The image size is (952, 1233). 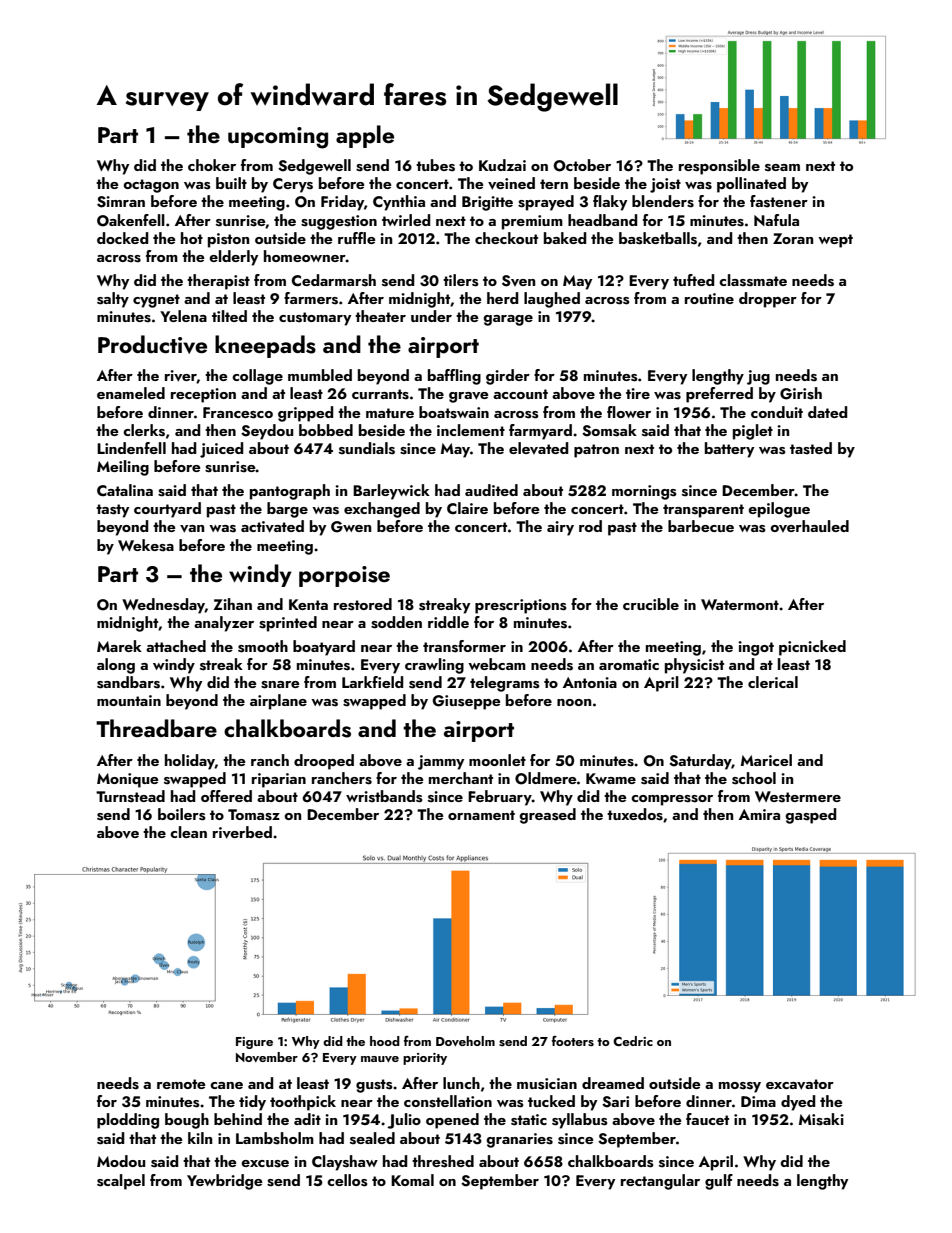 What do you see at coordinates (759, 814) in the screenshot?
I see `Amira` at bounding box center [759, 814].
